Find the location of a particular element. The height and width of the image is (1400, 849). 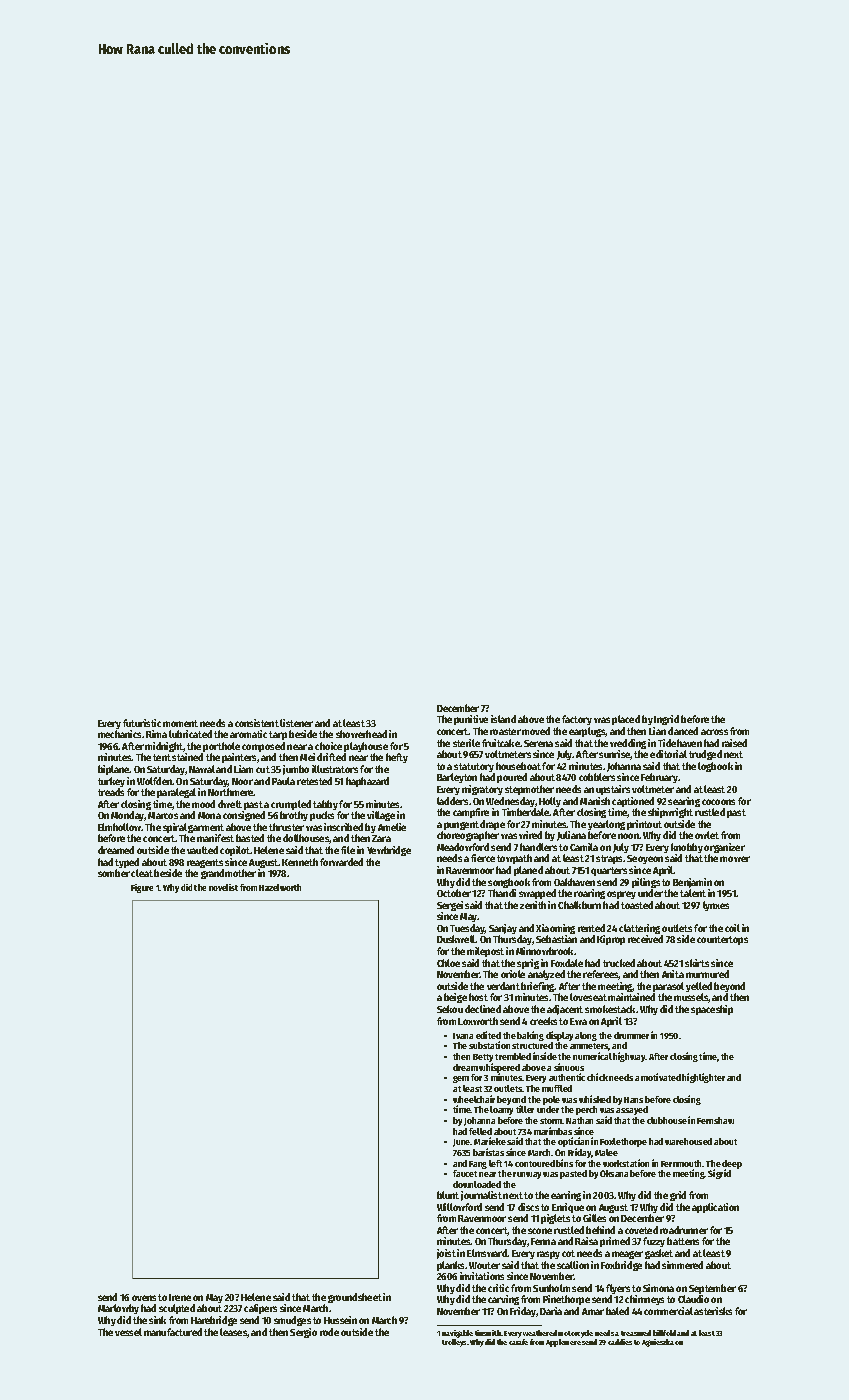

moment is located at coordinates (180, 723).
